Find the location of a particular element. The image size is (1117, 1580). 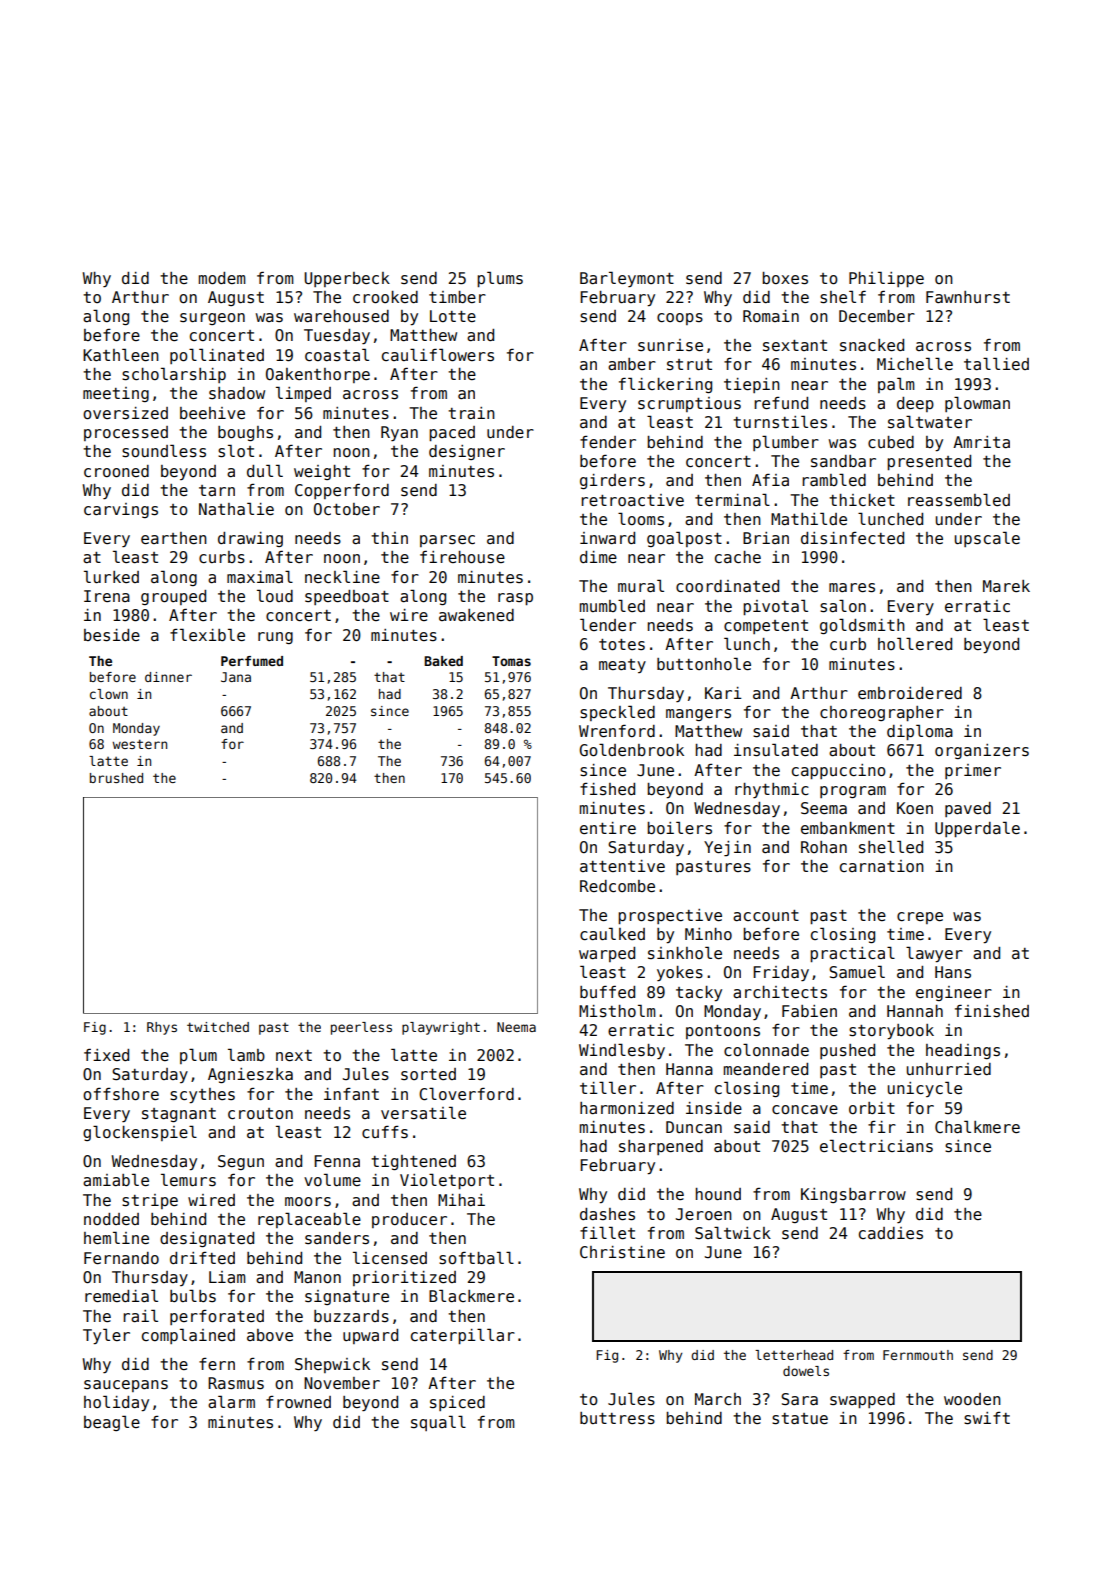

lawyer is located at coordinates (934, 954).
